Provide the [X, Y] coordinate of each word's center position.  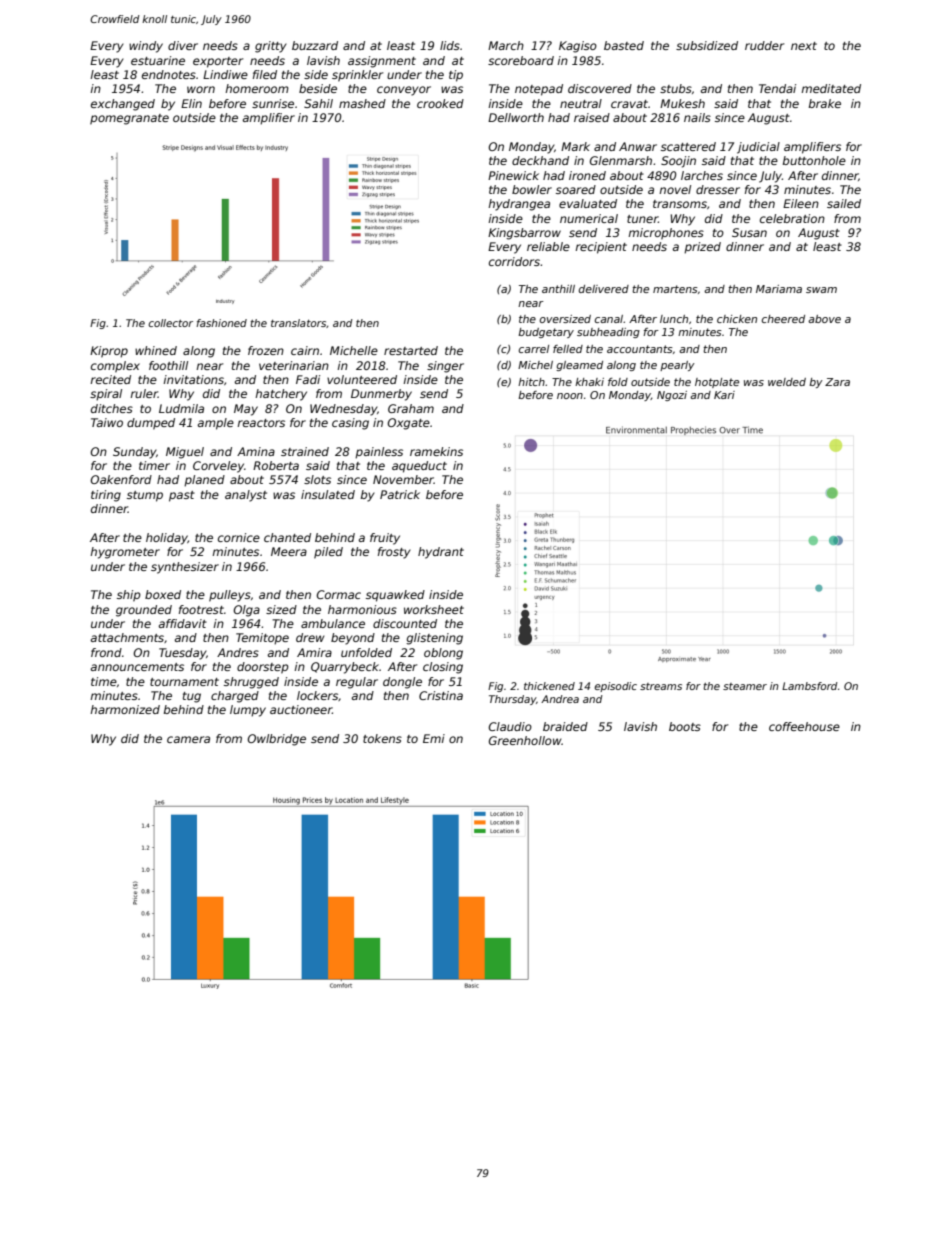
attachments [127, 637]
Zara [837, 382]
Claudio [510, 726]
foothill [168, 365]
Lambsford [810, 686]
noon [570, 396]
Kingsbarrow [524, 234]
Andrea [560, 699]
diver [183, 45]
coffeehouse [804, 726]
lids [450, 45]
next [804, 46]
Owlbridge [276, 740]
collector [170, 323]
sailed [844, 203]
